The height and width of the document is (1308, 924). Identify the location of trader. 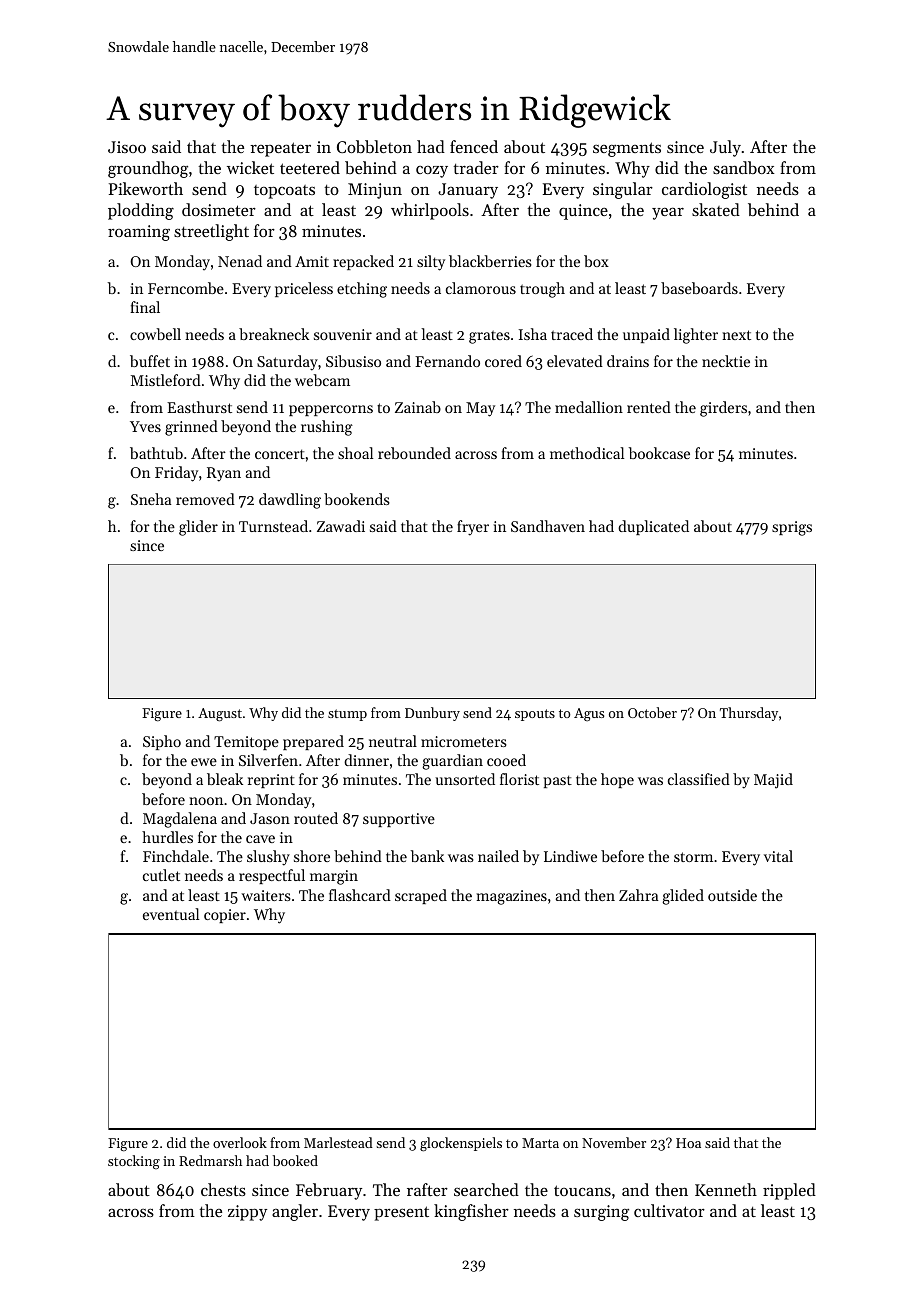
(476, 167).
